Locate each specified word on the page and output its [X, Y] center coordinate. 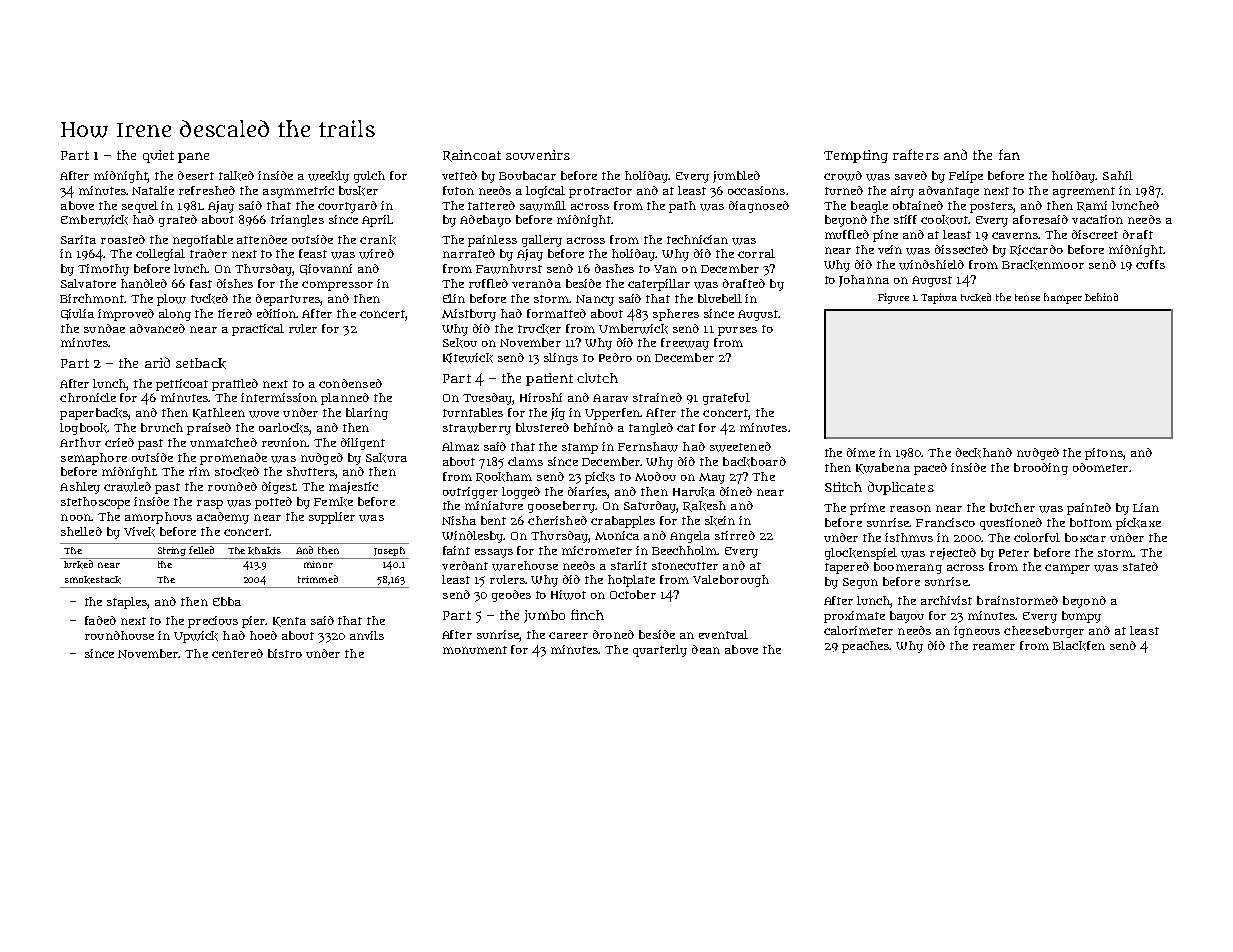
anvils [367, 635]
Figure [893, 298]
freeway [685, 344]
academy [223, 518]
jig [558, 414]
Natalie [153, 190]
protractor [600, 192]
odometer [1100, 467]
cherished [557, 520]
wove [264, 414]
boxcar [1085, 537]
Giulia [77, 314]
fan [1009, 154]
